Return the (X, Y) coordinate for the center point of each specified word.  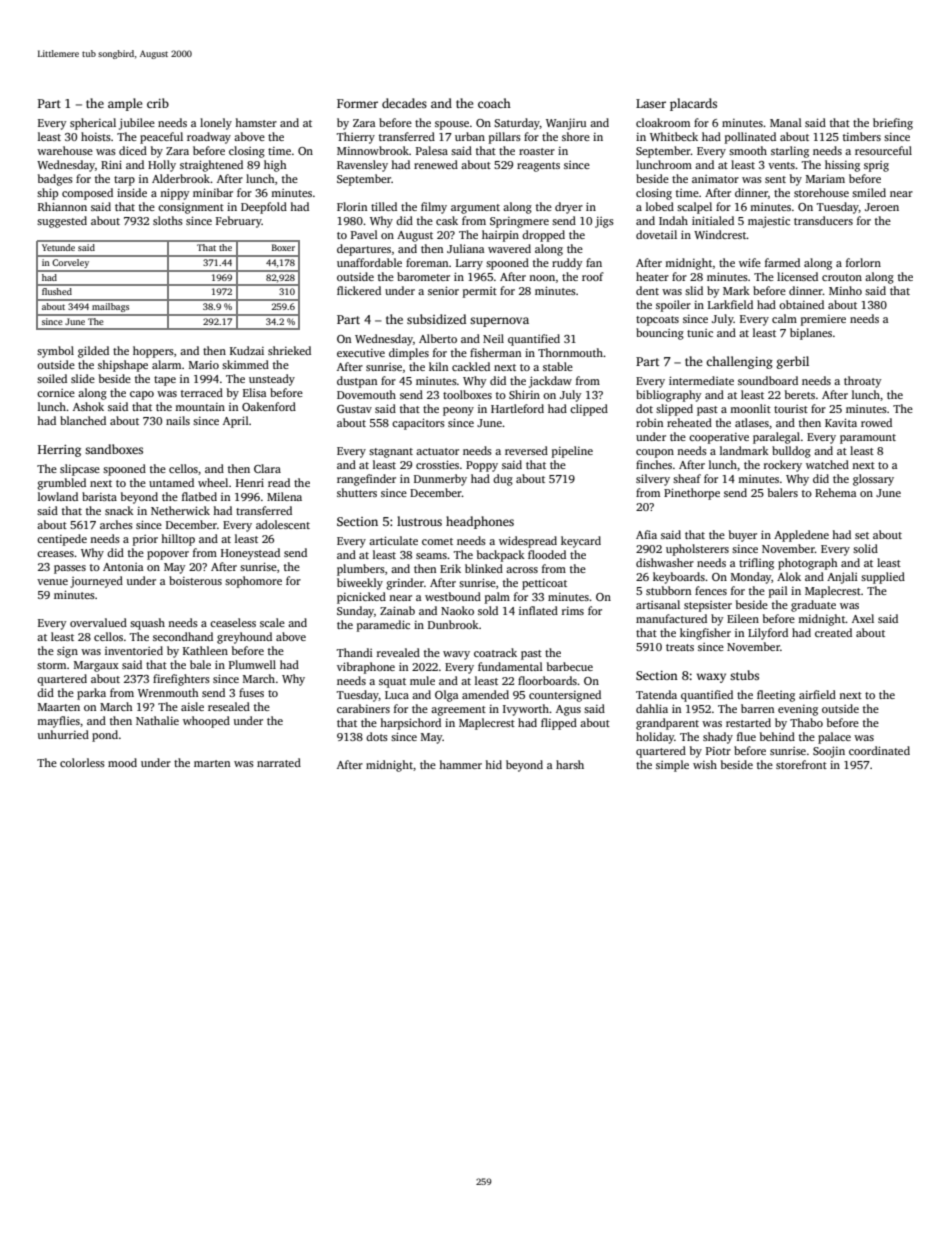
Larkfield (730, 304)
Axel (863, 618)
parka (91, 694)
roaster (537, 151)
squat (392, 683)
